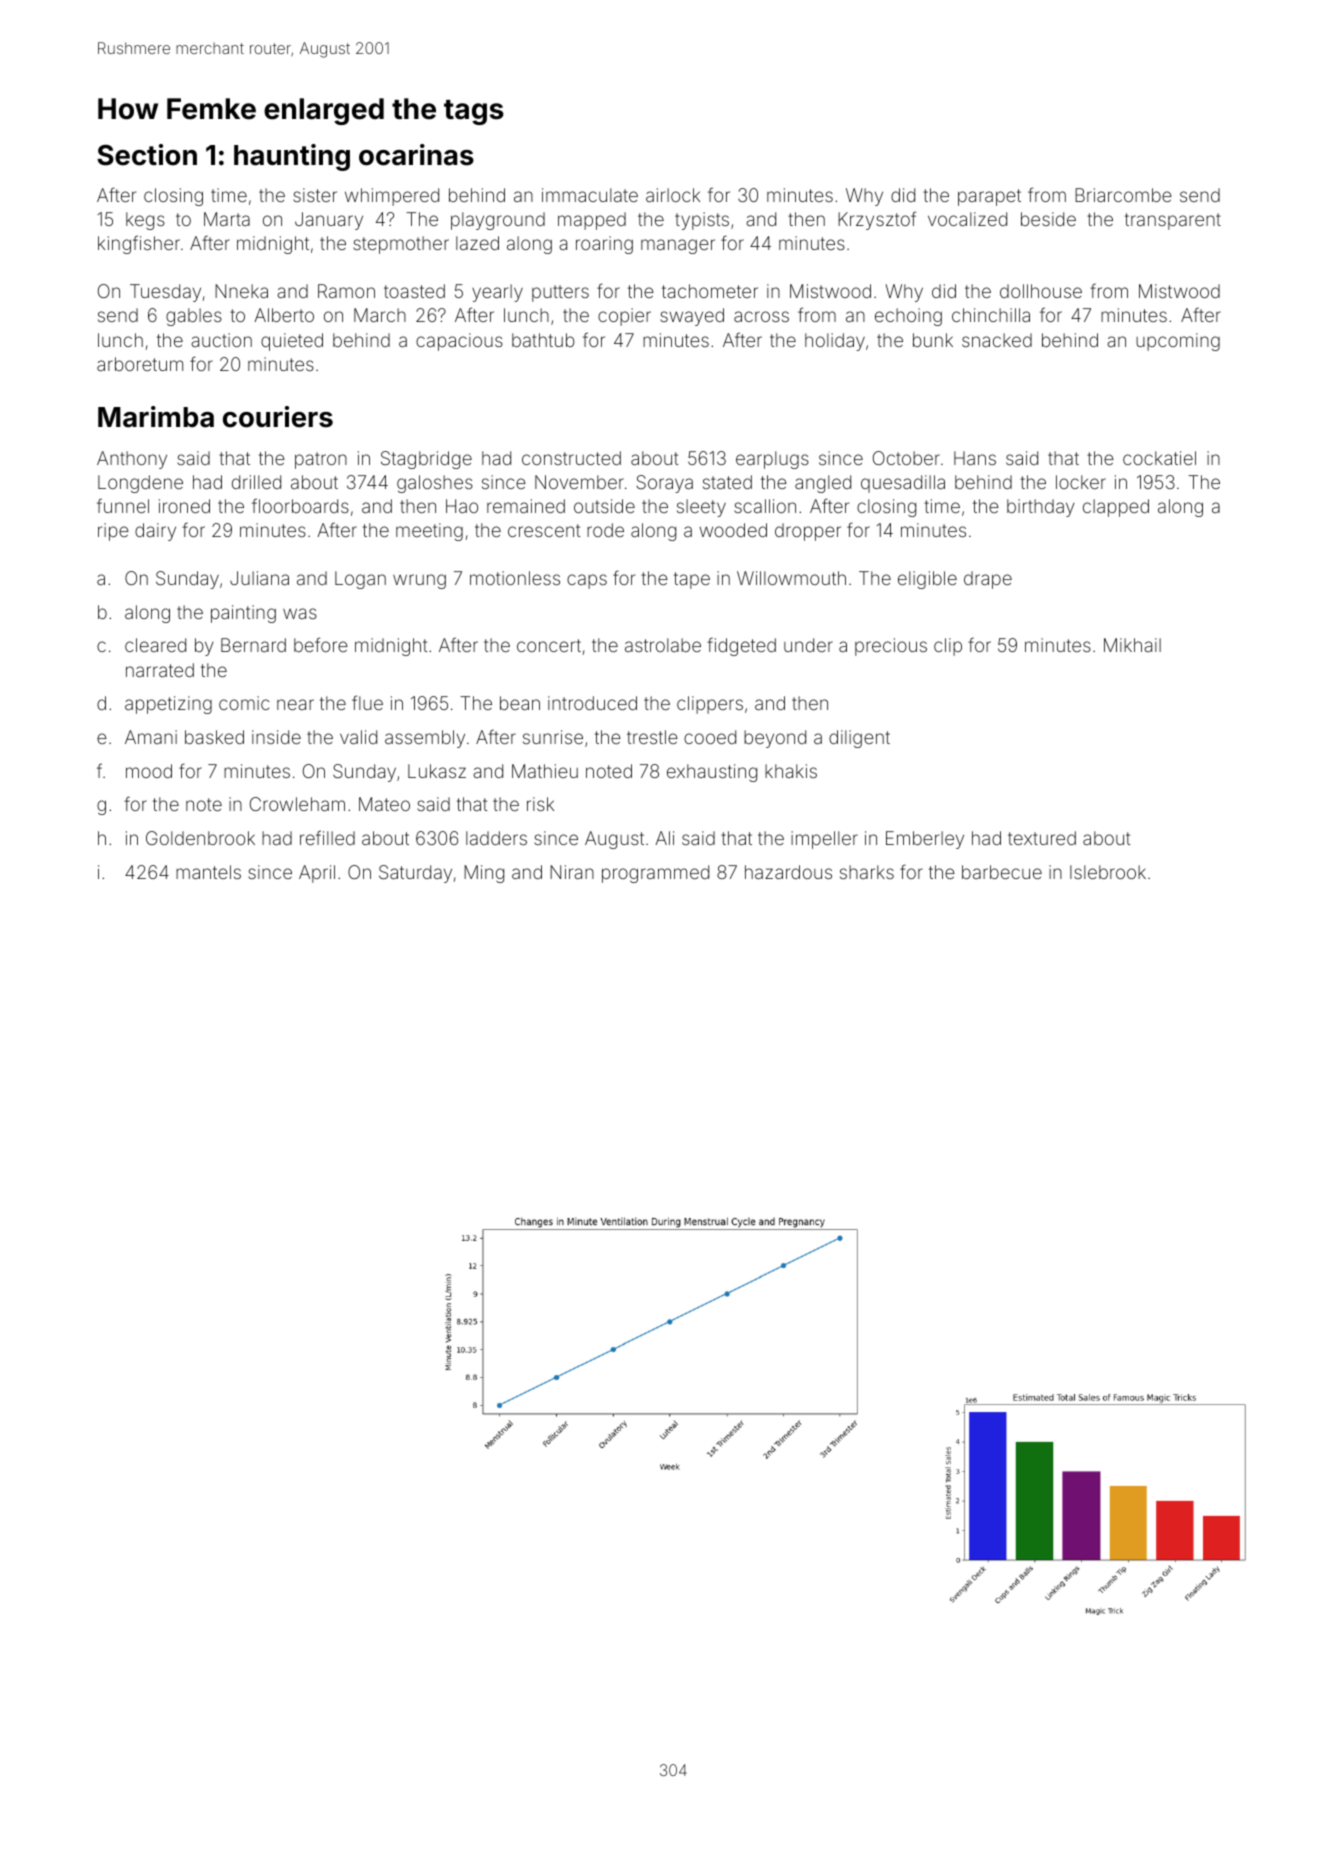  Describe the element at coordinates (315, 195) in the document. I see `sister` at that location.
